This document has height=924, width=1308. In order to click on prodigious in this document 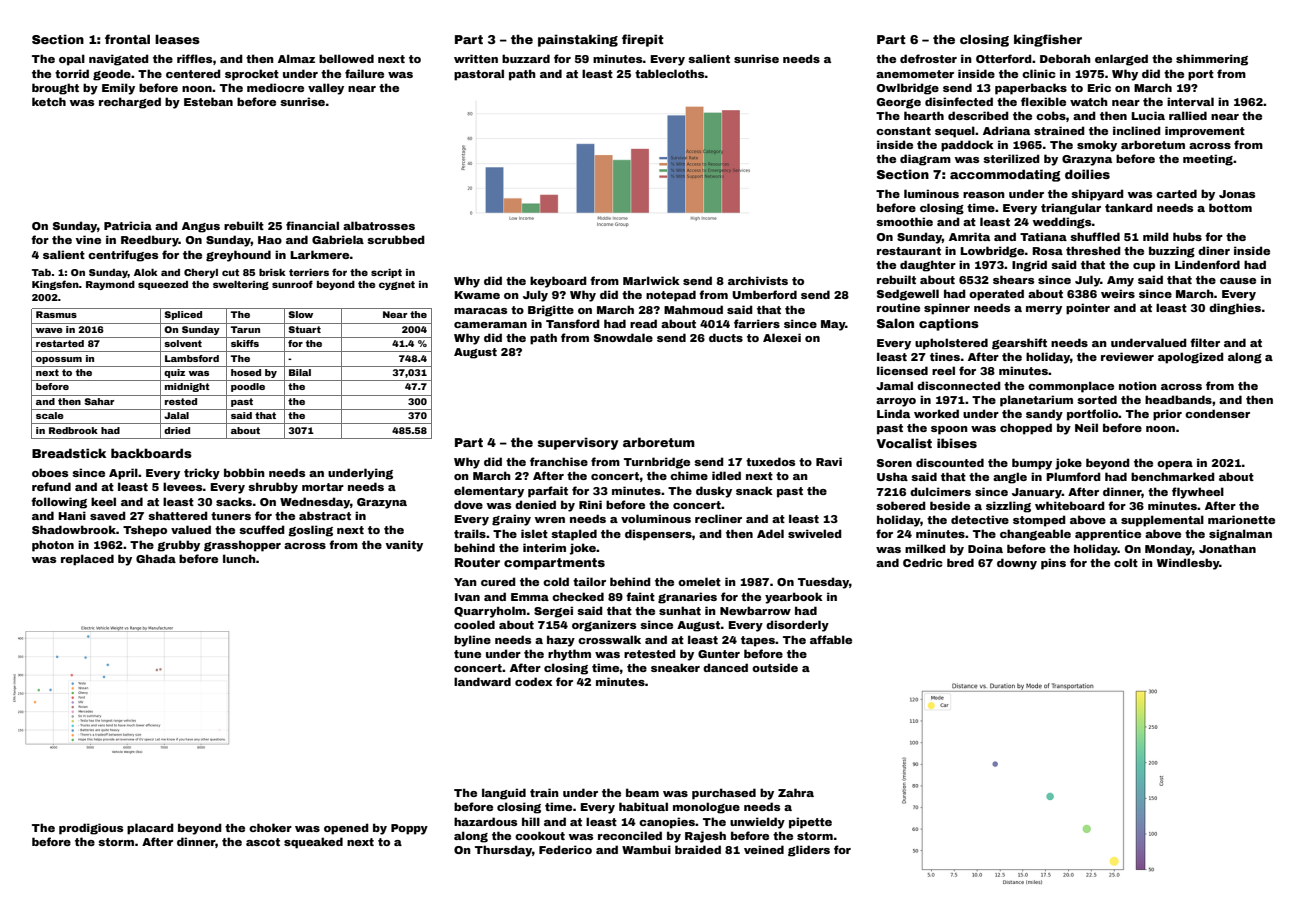, I will do `click(91, 829)`.
